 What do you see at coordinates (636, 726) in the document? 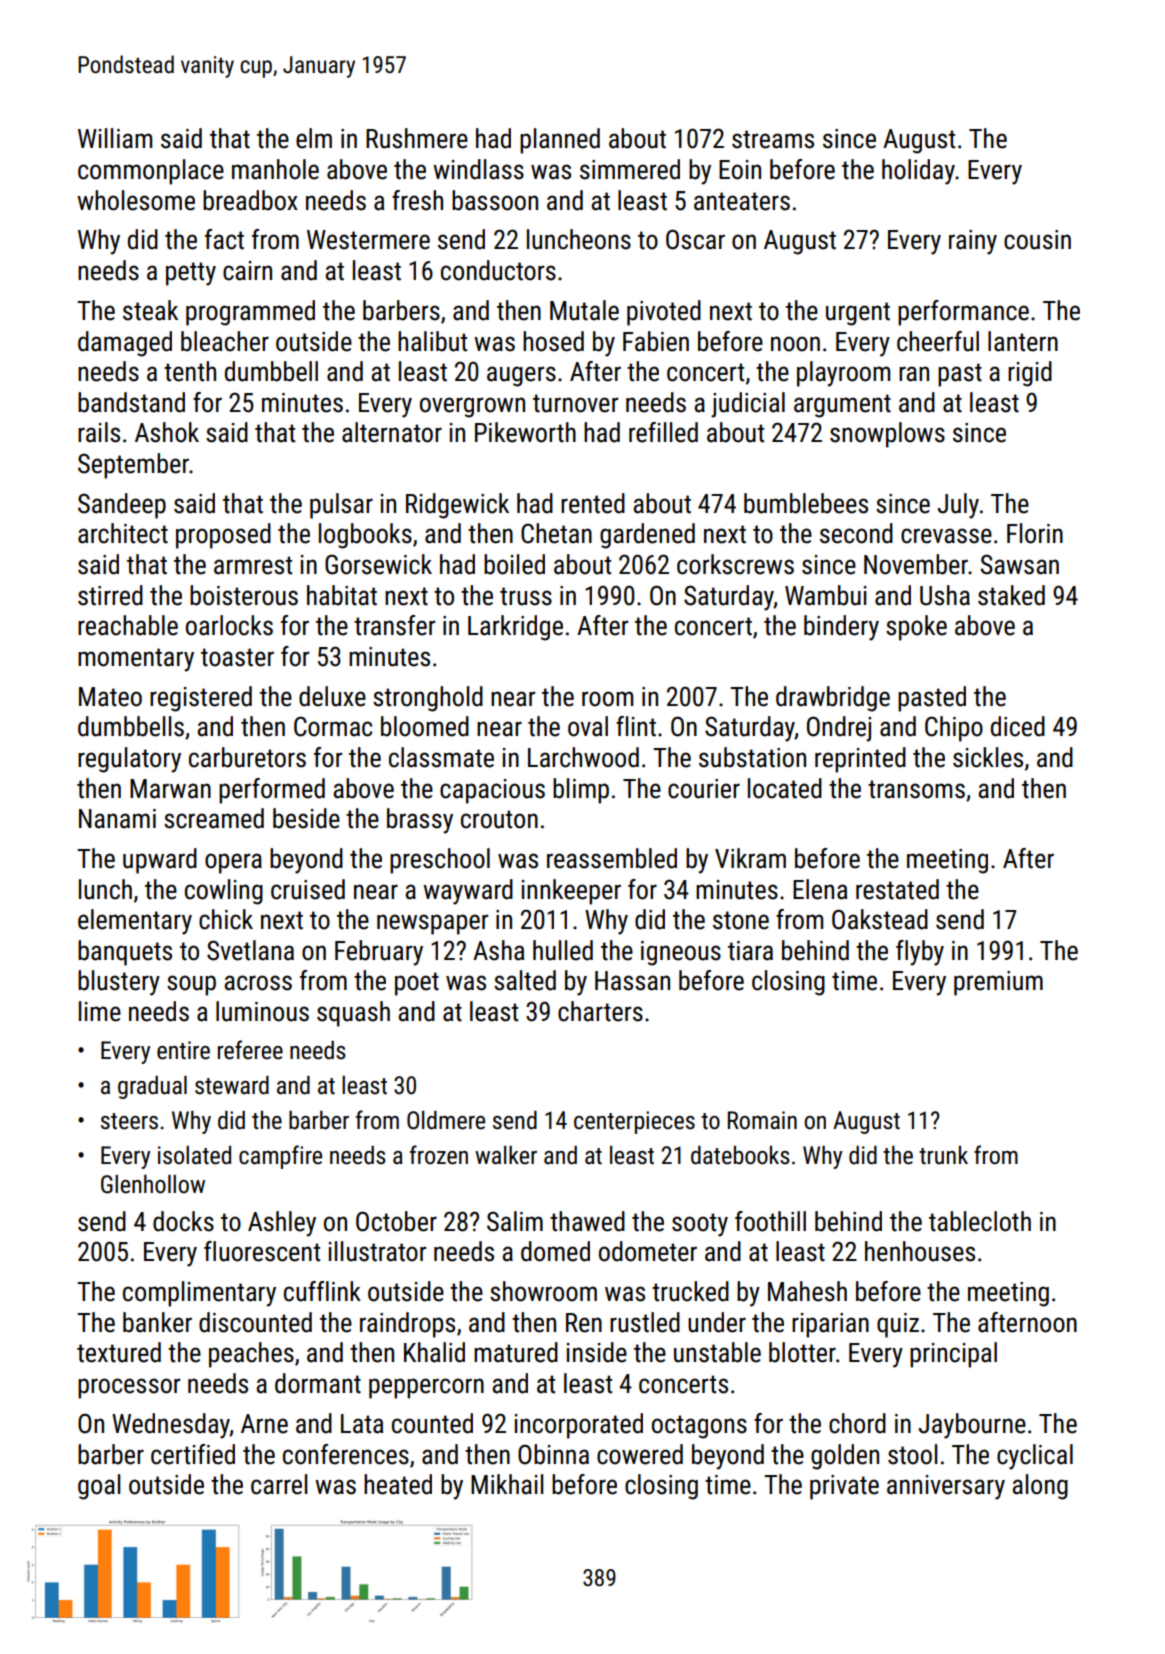
I see `flint` at bounding box center [636, 726].
